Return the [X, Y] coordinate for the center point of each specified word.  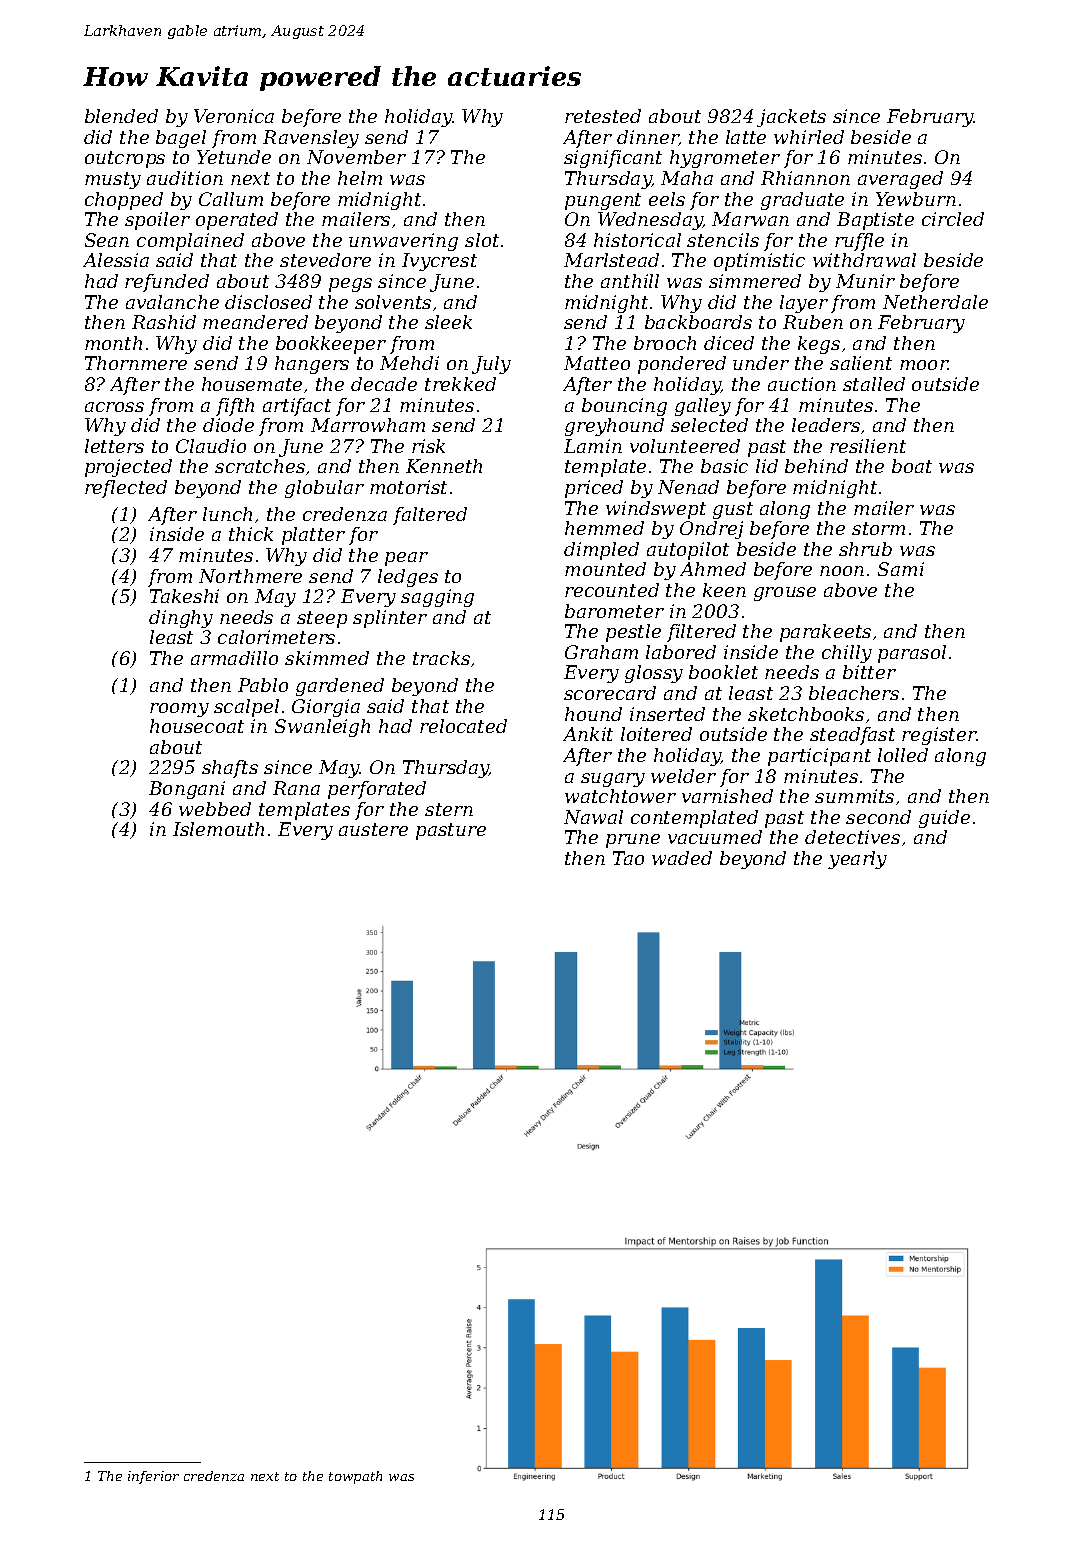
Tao [628, 858]
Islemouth [218, 829]
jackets [791, 118]
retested [603, 116]
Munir [865, 281]
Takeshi [184, 596]
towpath [355, 1477]
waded [682, 858]
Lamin [593, 446]
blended [121, 116]
